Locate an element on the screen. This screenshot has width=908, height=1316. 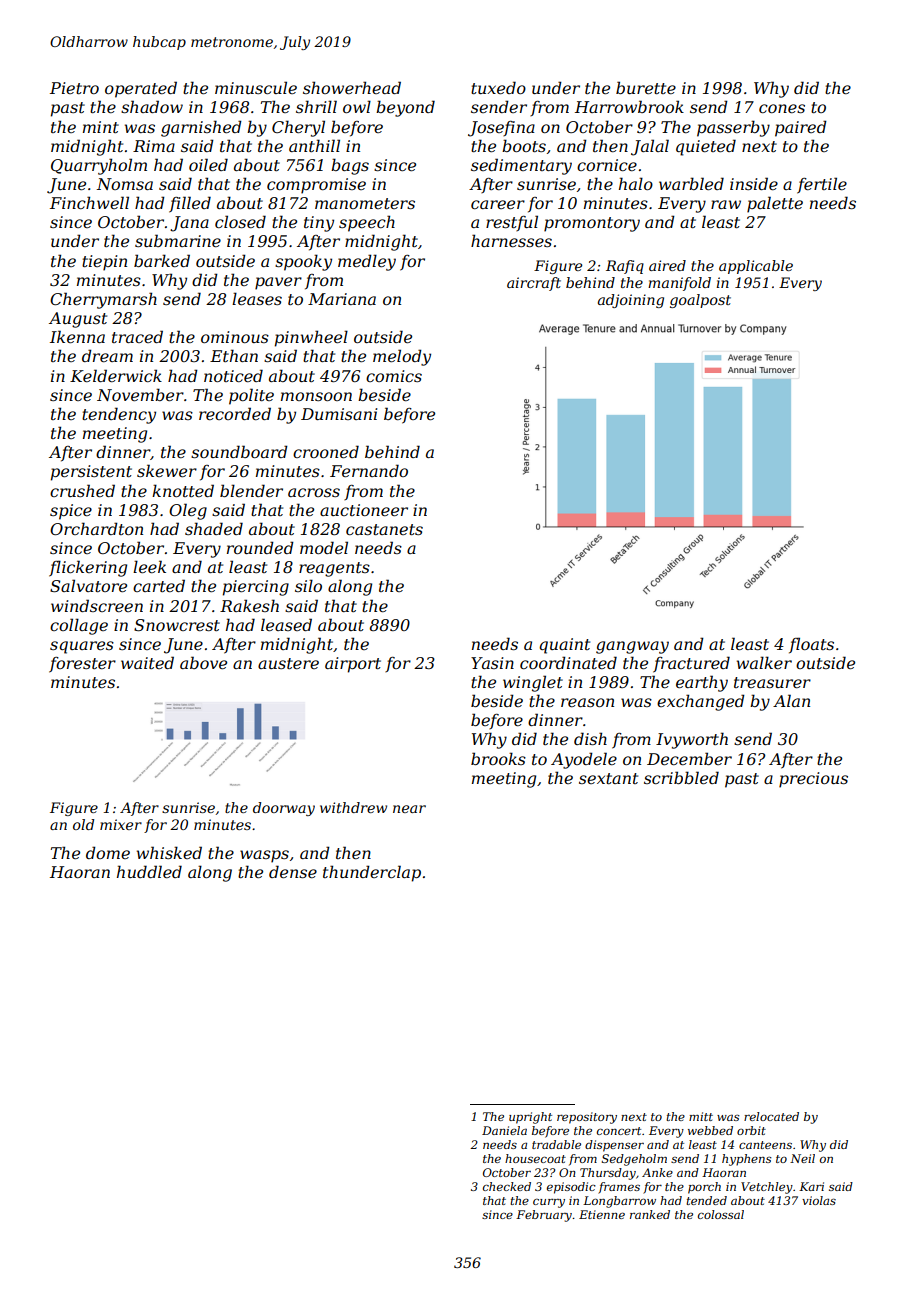
walker is located at coordinates (764, 662).
